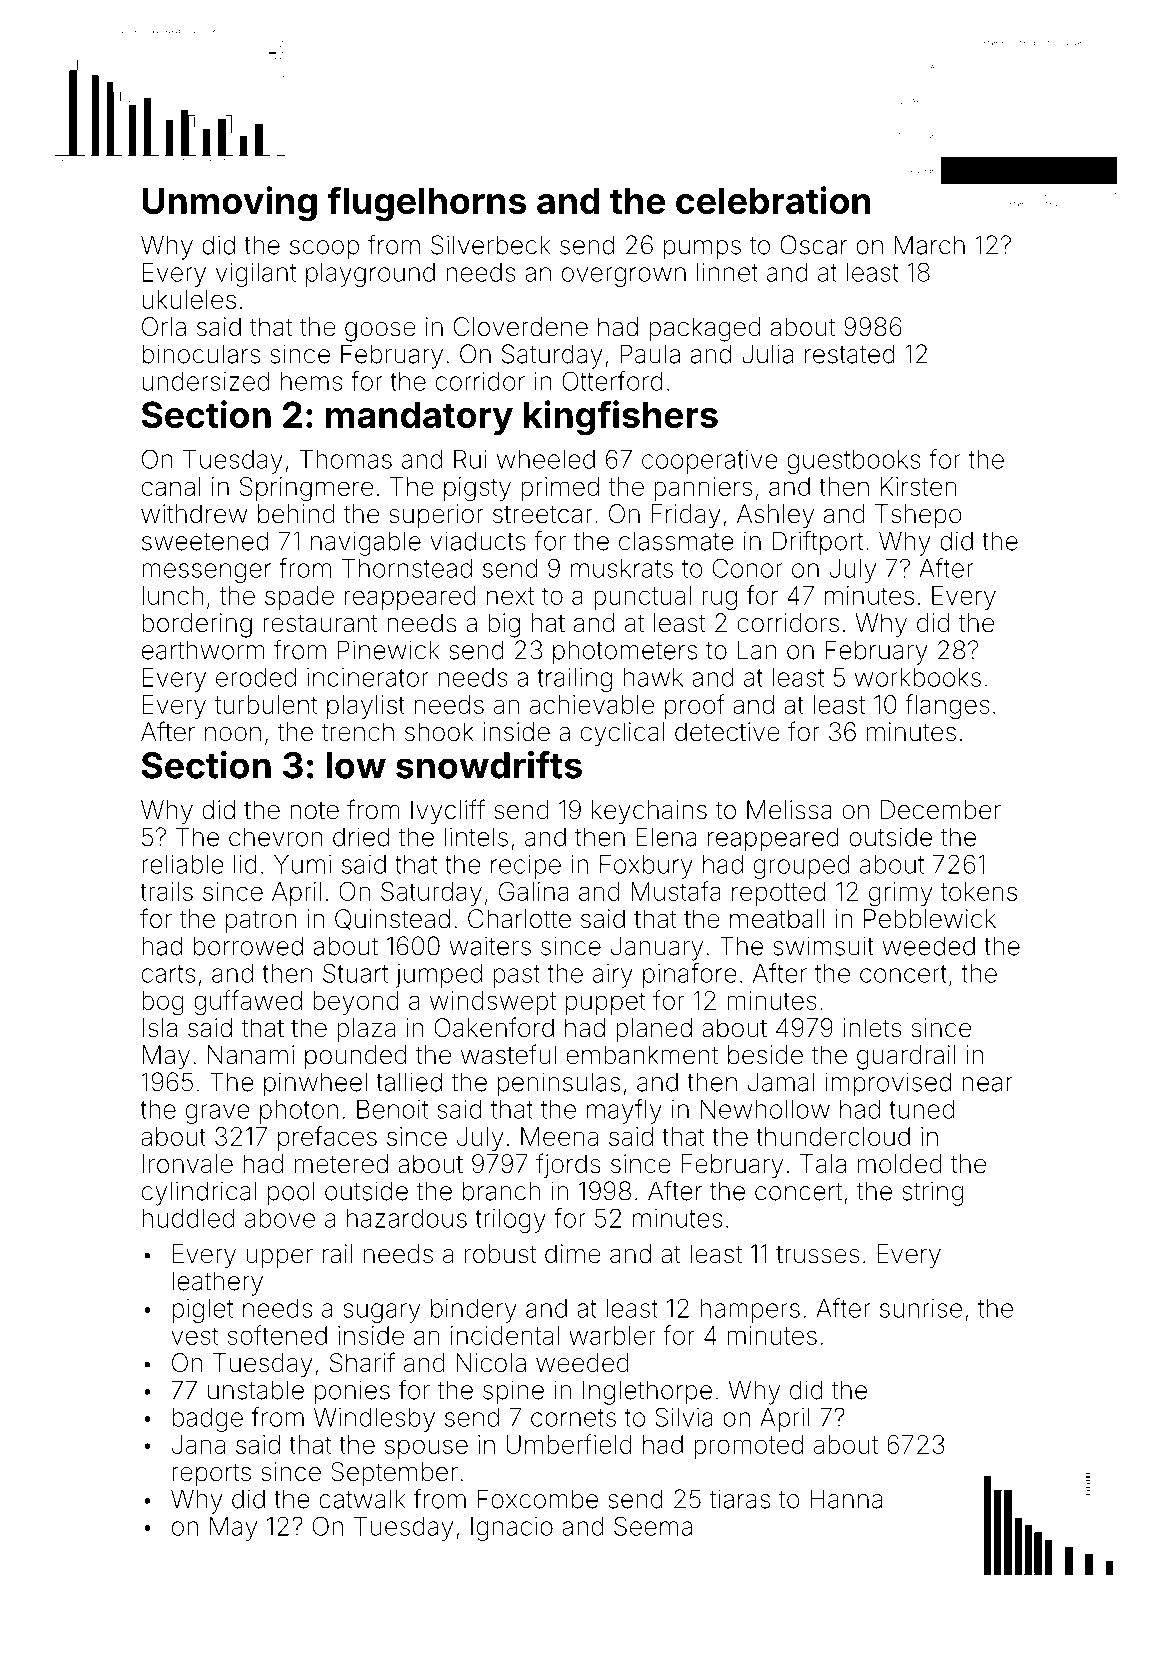  Describe the element at coordinates (653, 1526) in the screenshot. I see `Seema` at that location.
